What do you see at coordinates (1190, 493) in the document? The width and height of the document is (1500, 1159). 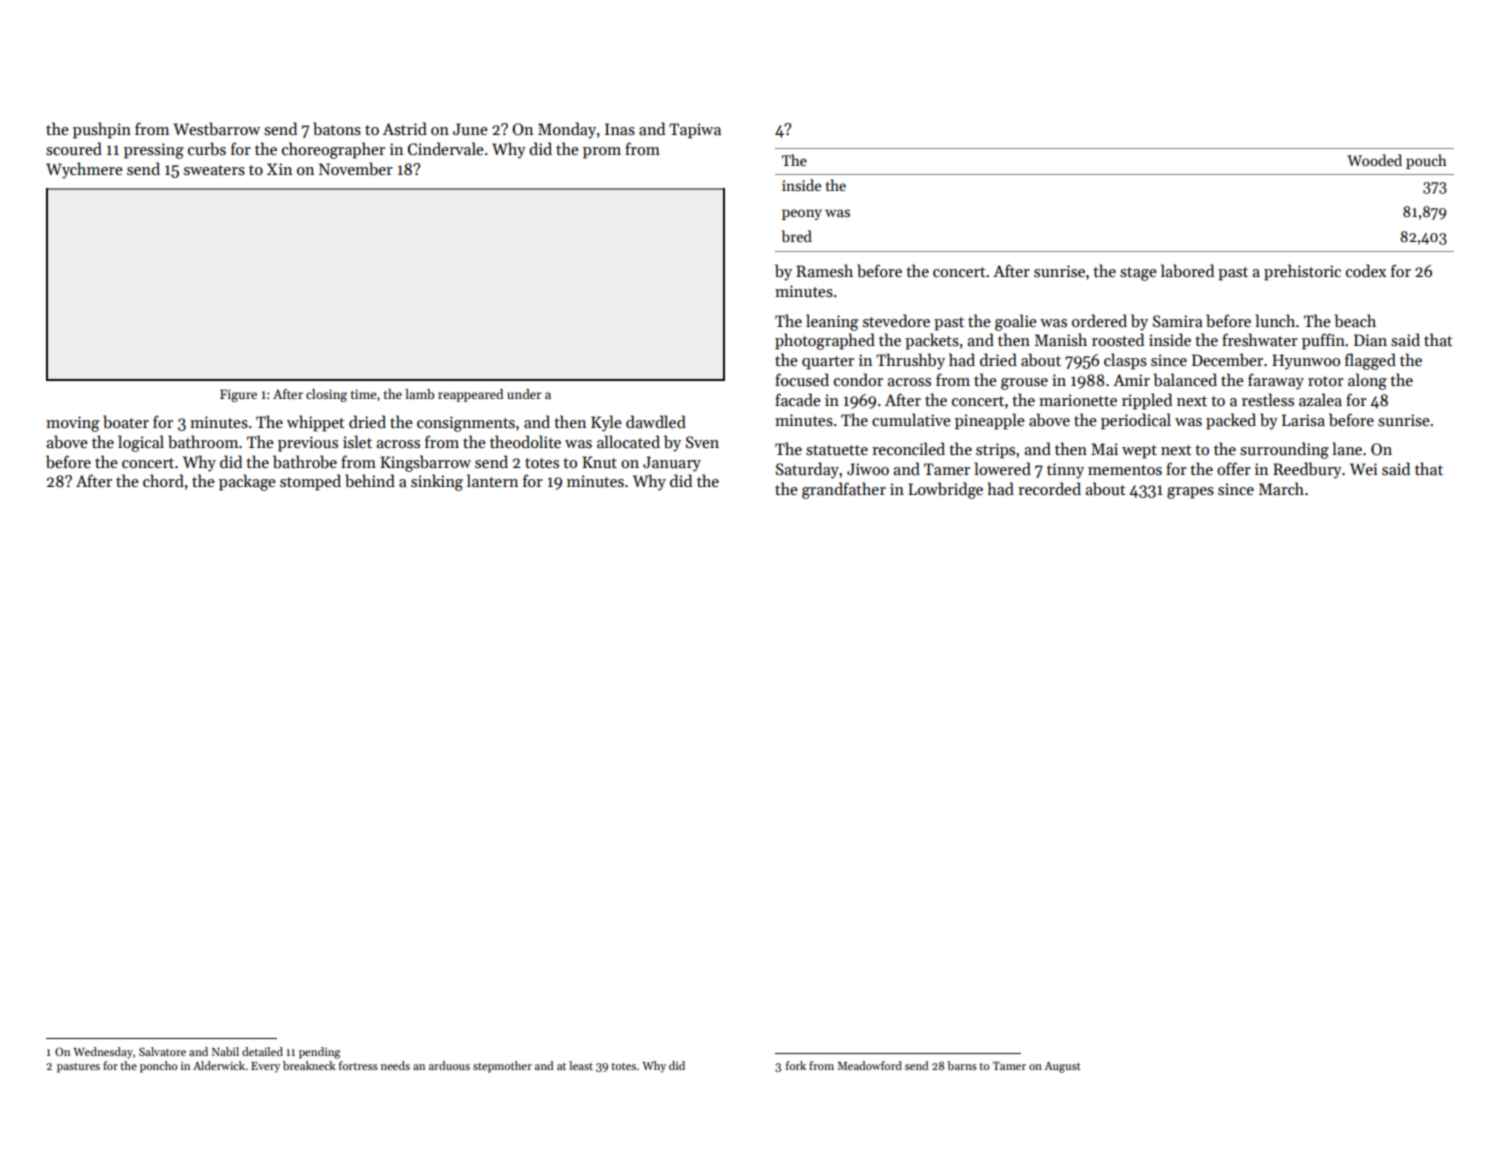 I see `grapes` at bounding box center [1190, 493].
